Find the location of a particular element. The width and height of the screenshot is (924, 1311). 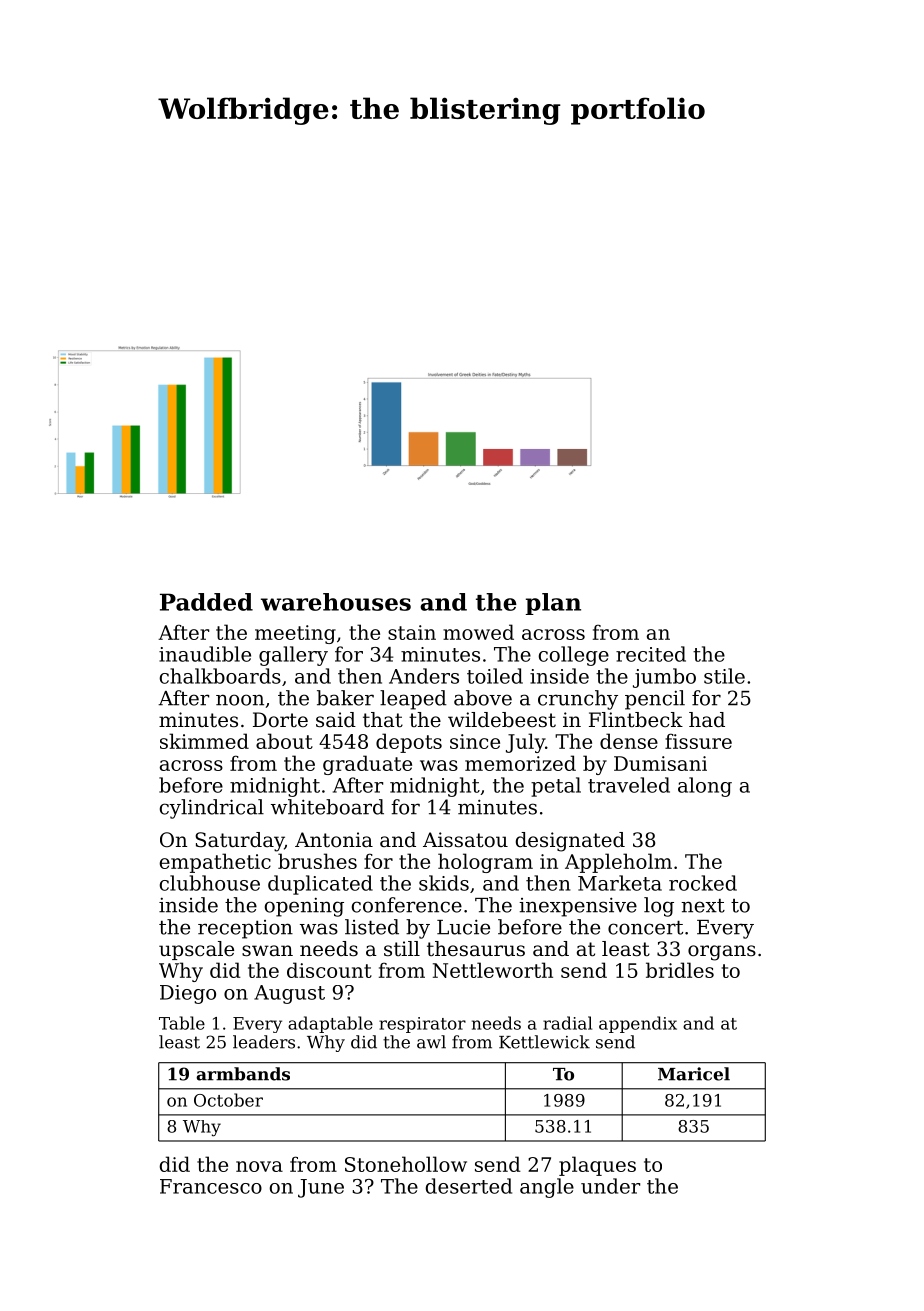

stile is located at coordinates (724, 676).
